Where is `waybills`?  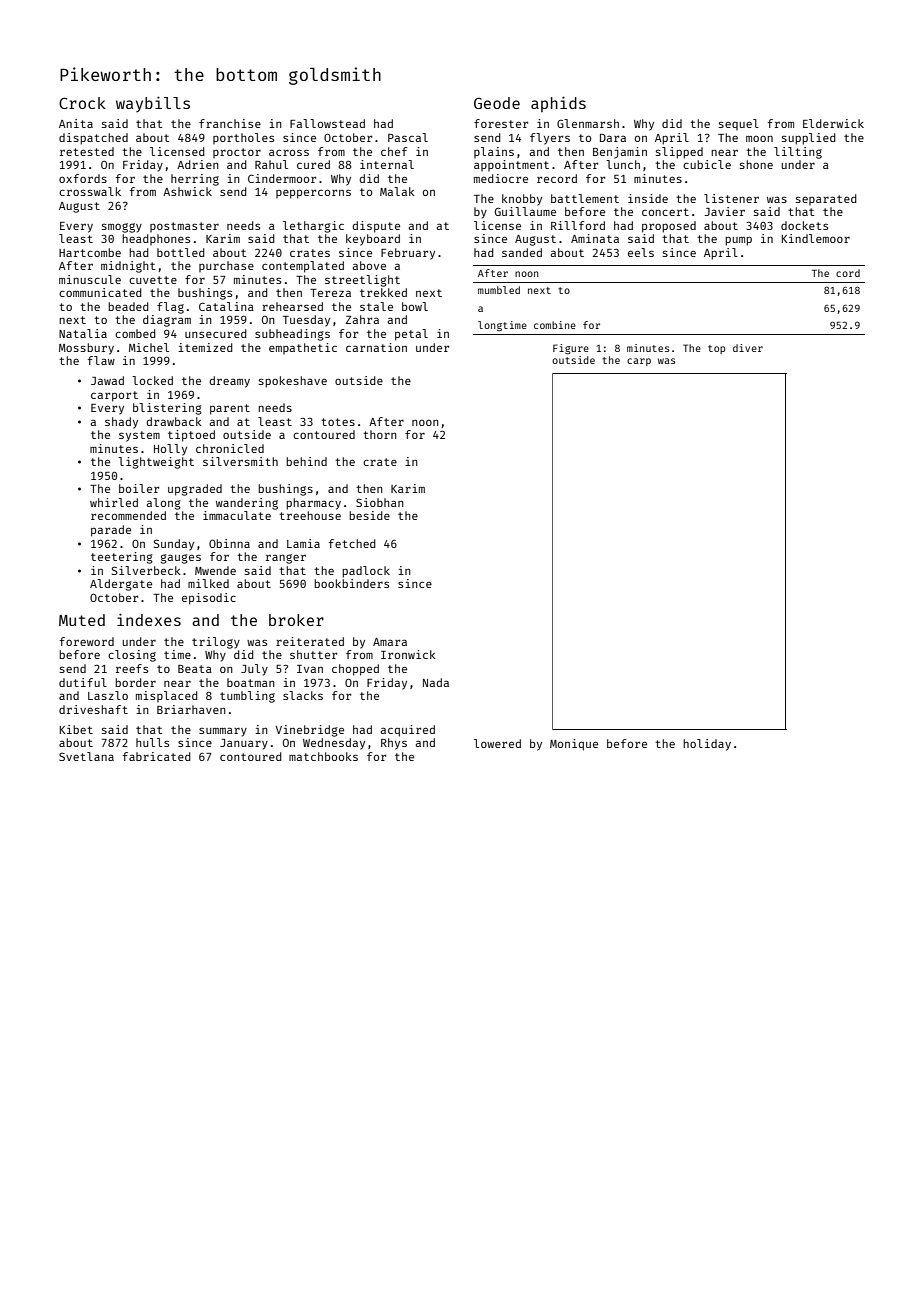
waybills is located at coordinates (153, 104).
